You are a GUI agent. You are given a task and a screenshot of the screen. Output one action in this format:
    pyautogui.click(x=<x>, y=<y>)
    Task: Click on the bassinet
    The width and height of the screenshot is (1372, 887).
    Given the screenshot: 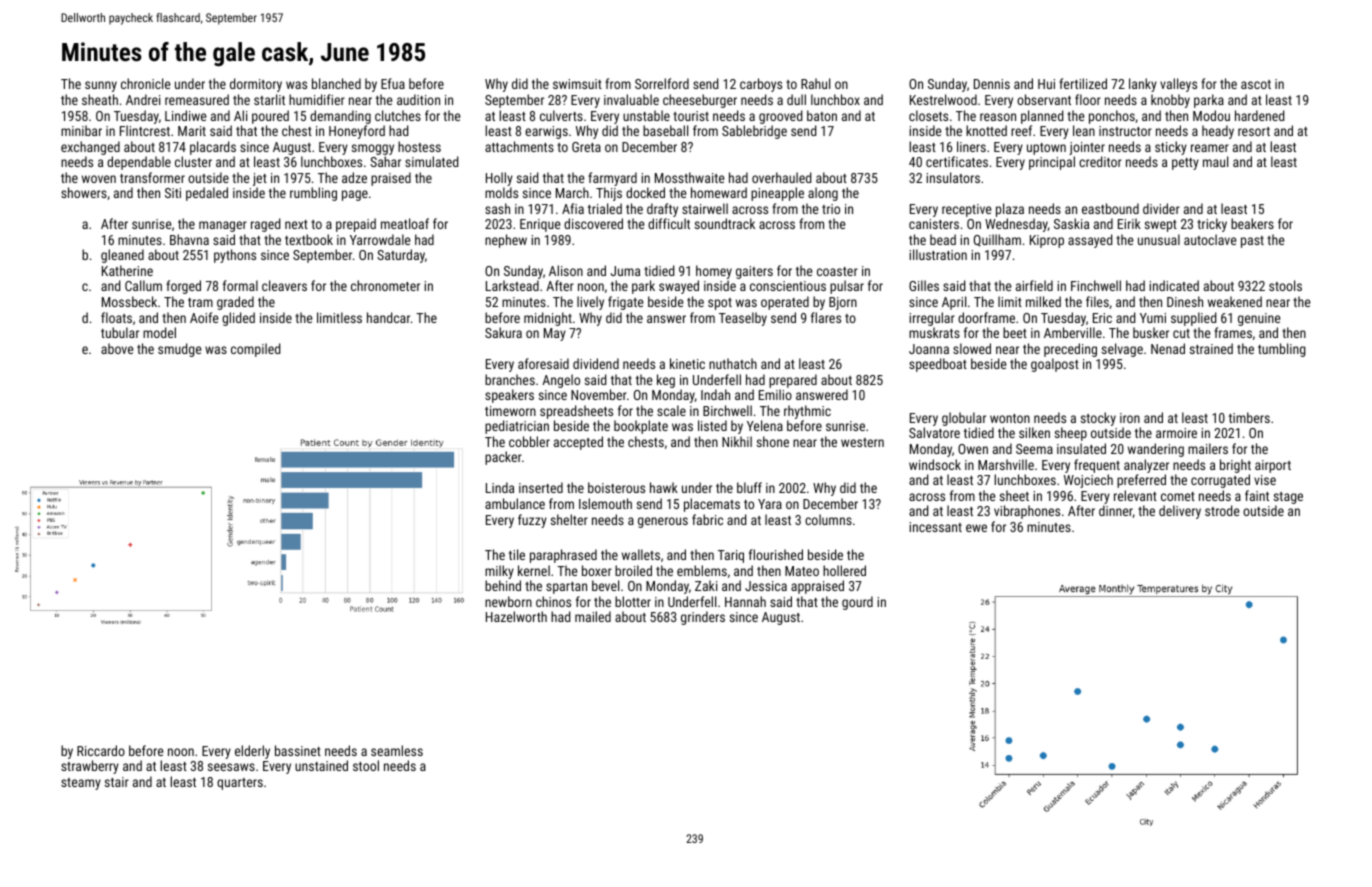 What is the action you would take?
    pyautogui.click(x=298, y=750)
